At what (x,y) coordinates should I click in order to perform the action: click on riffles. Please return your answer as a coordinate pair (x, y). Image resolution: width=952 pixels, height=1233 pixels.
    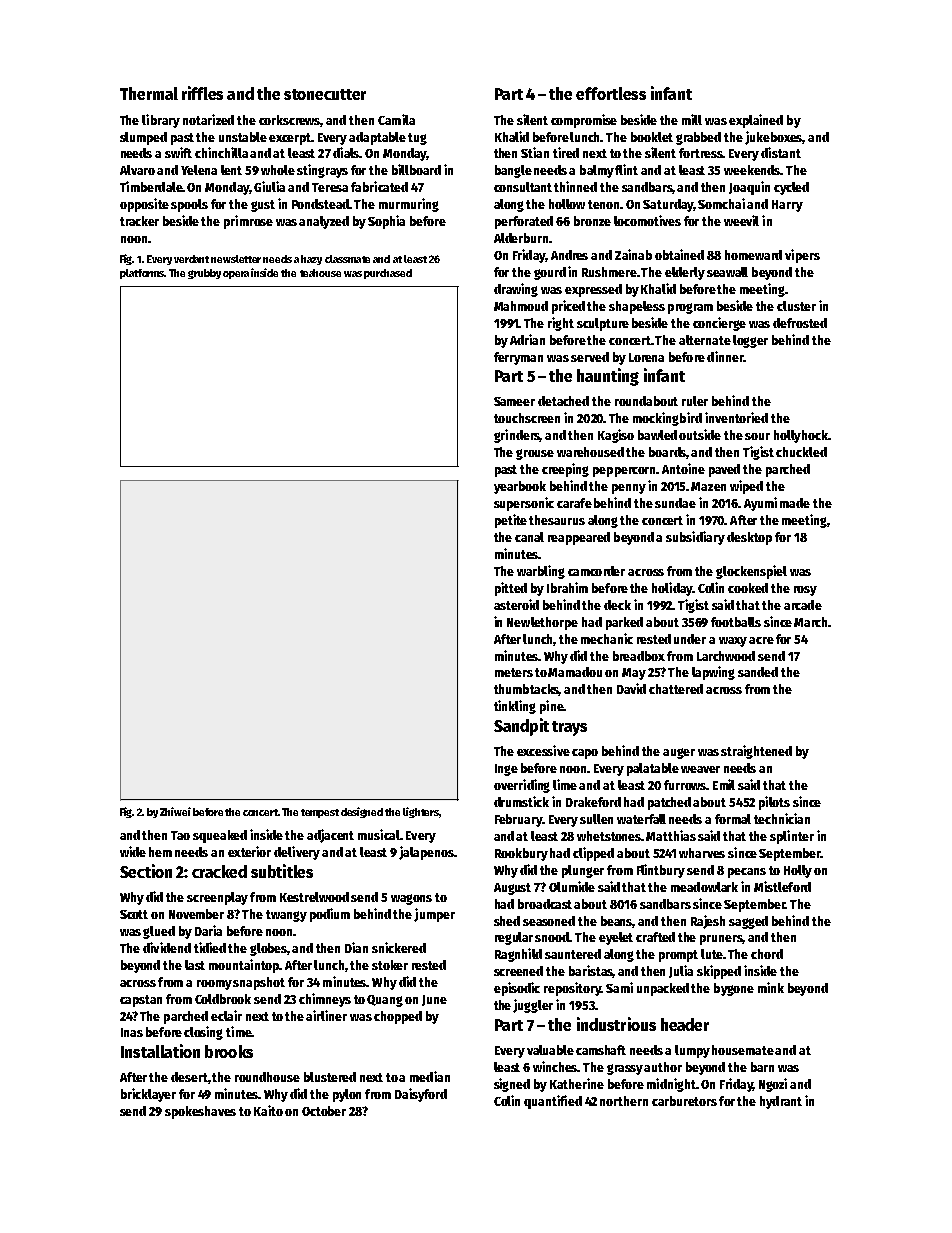
    Looking at the image, I should click on (202, 93).
